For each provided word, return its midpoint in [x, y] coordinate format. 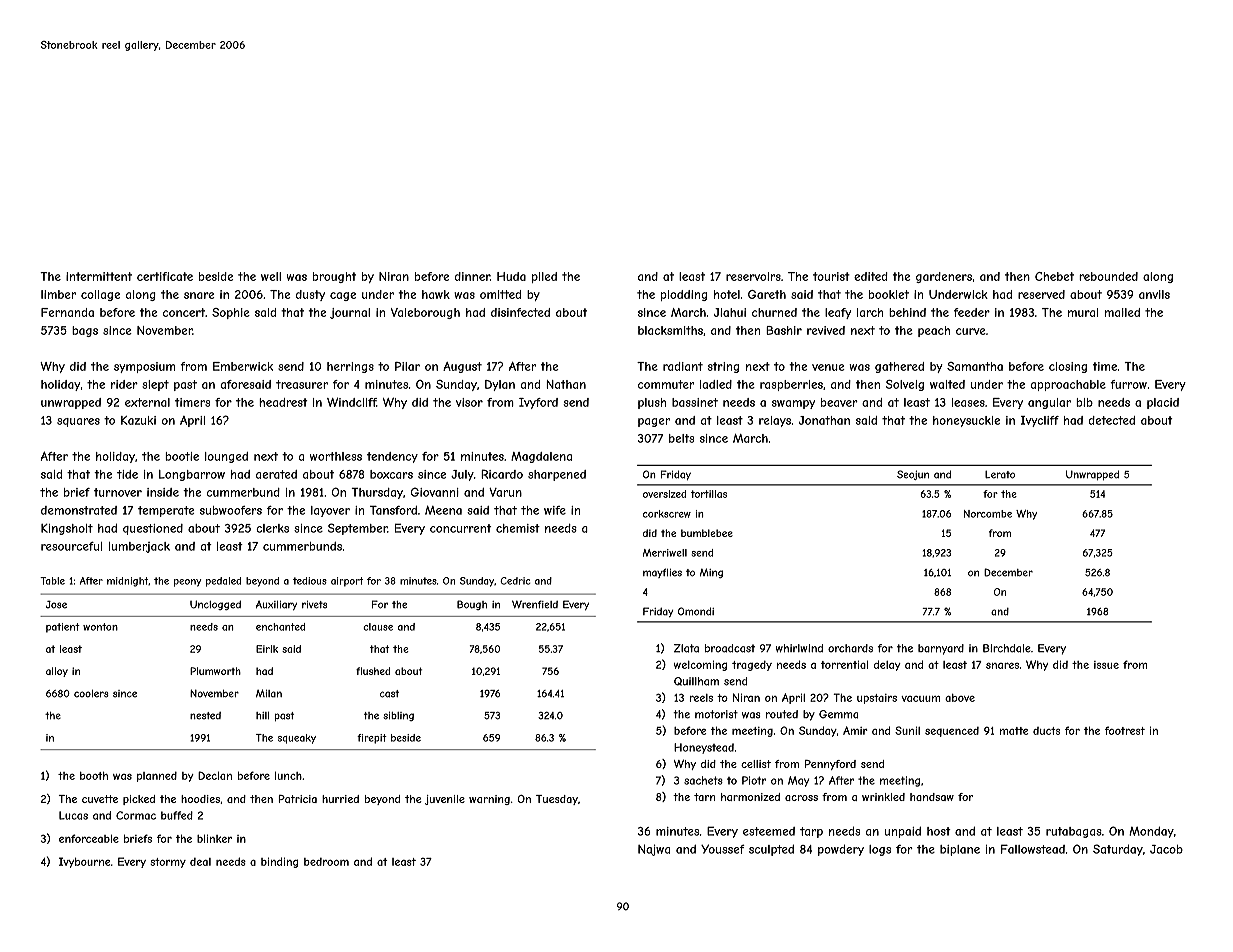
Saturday [1118, 850]
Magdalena [541, 457]
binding [279, 862]
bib [1084, 402]
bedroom [326, 862]
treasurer [302, 384]
